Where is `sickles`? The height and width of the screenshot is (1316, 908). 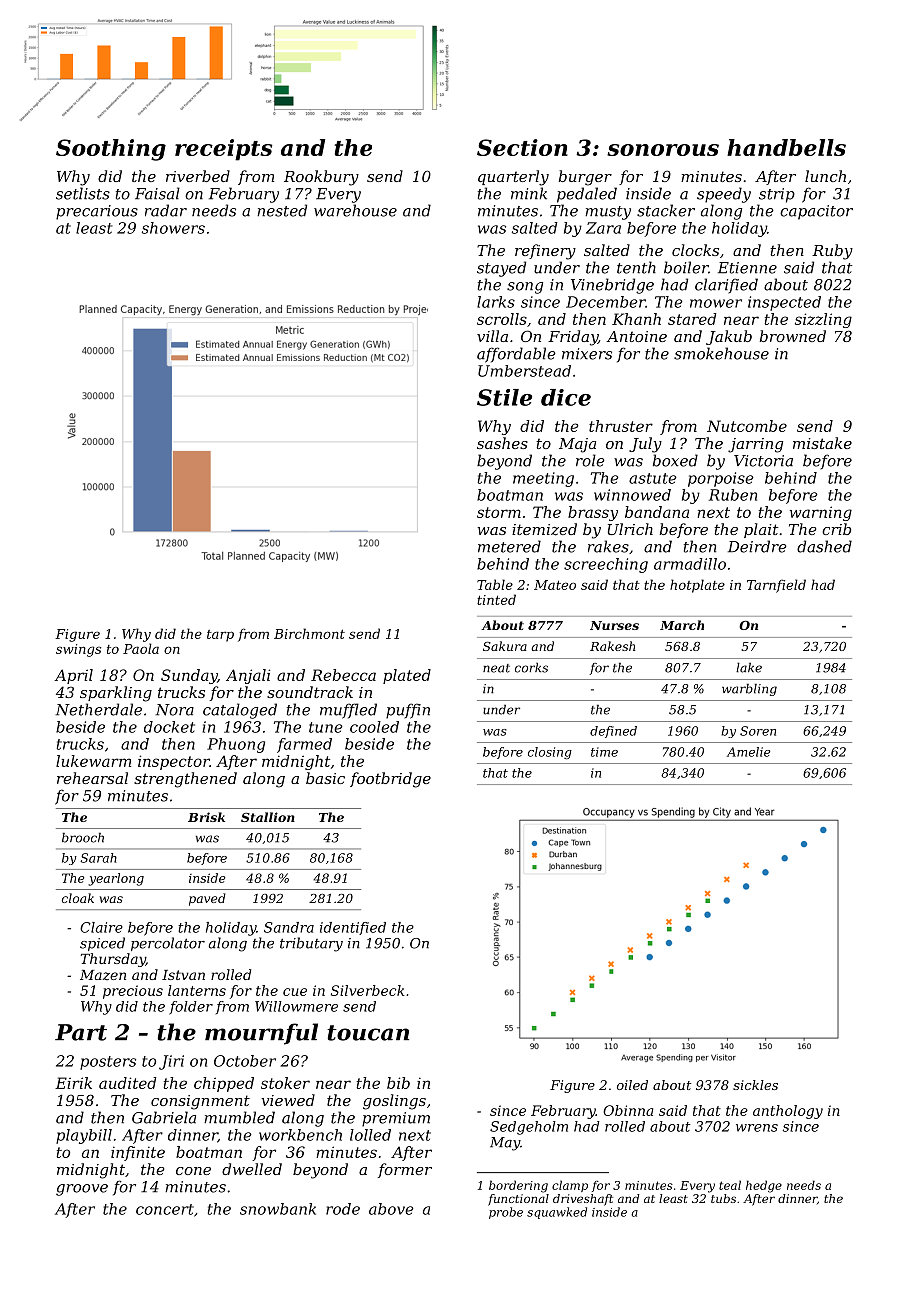 sickles is located at coordinates (755, 1085).
